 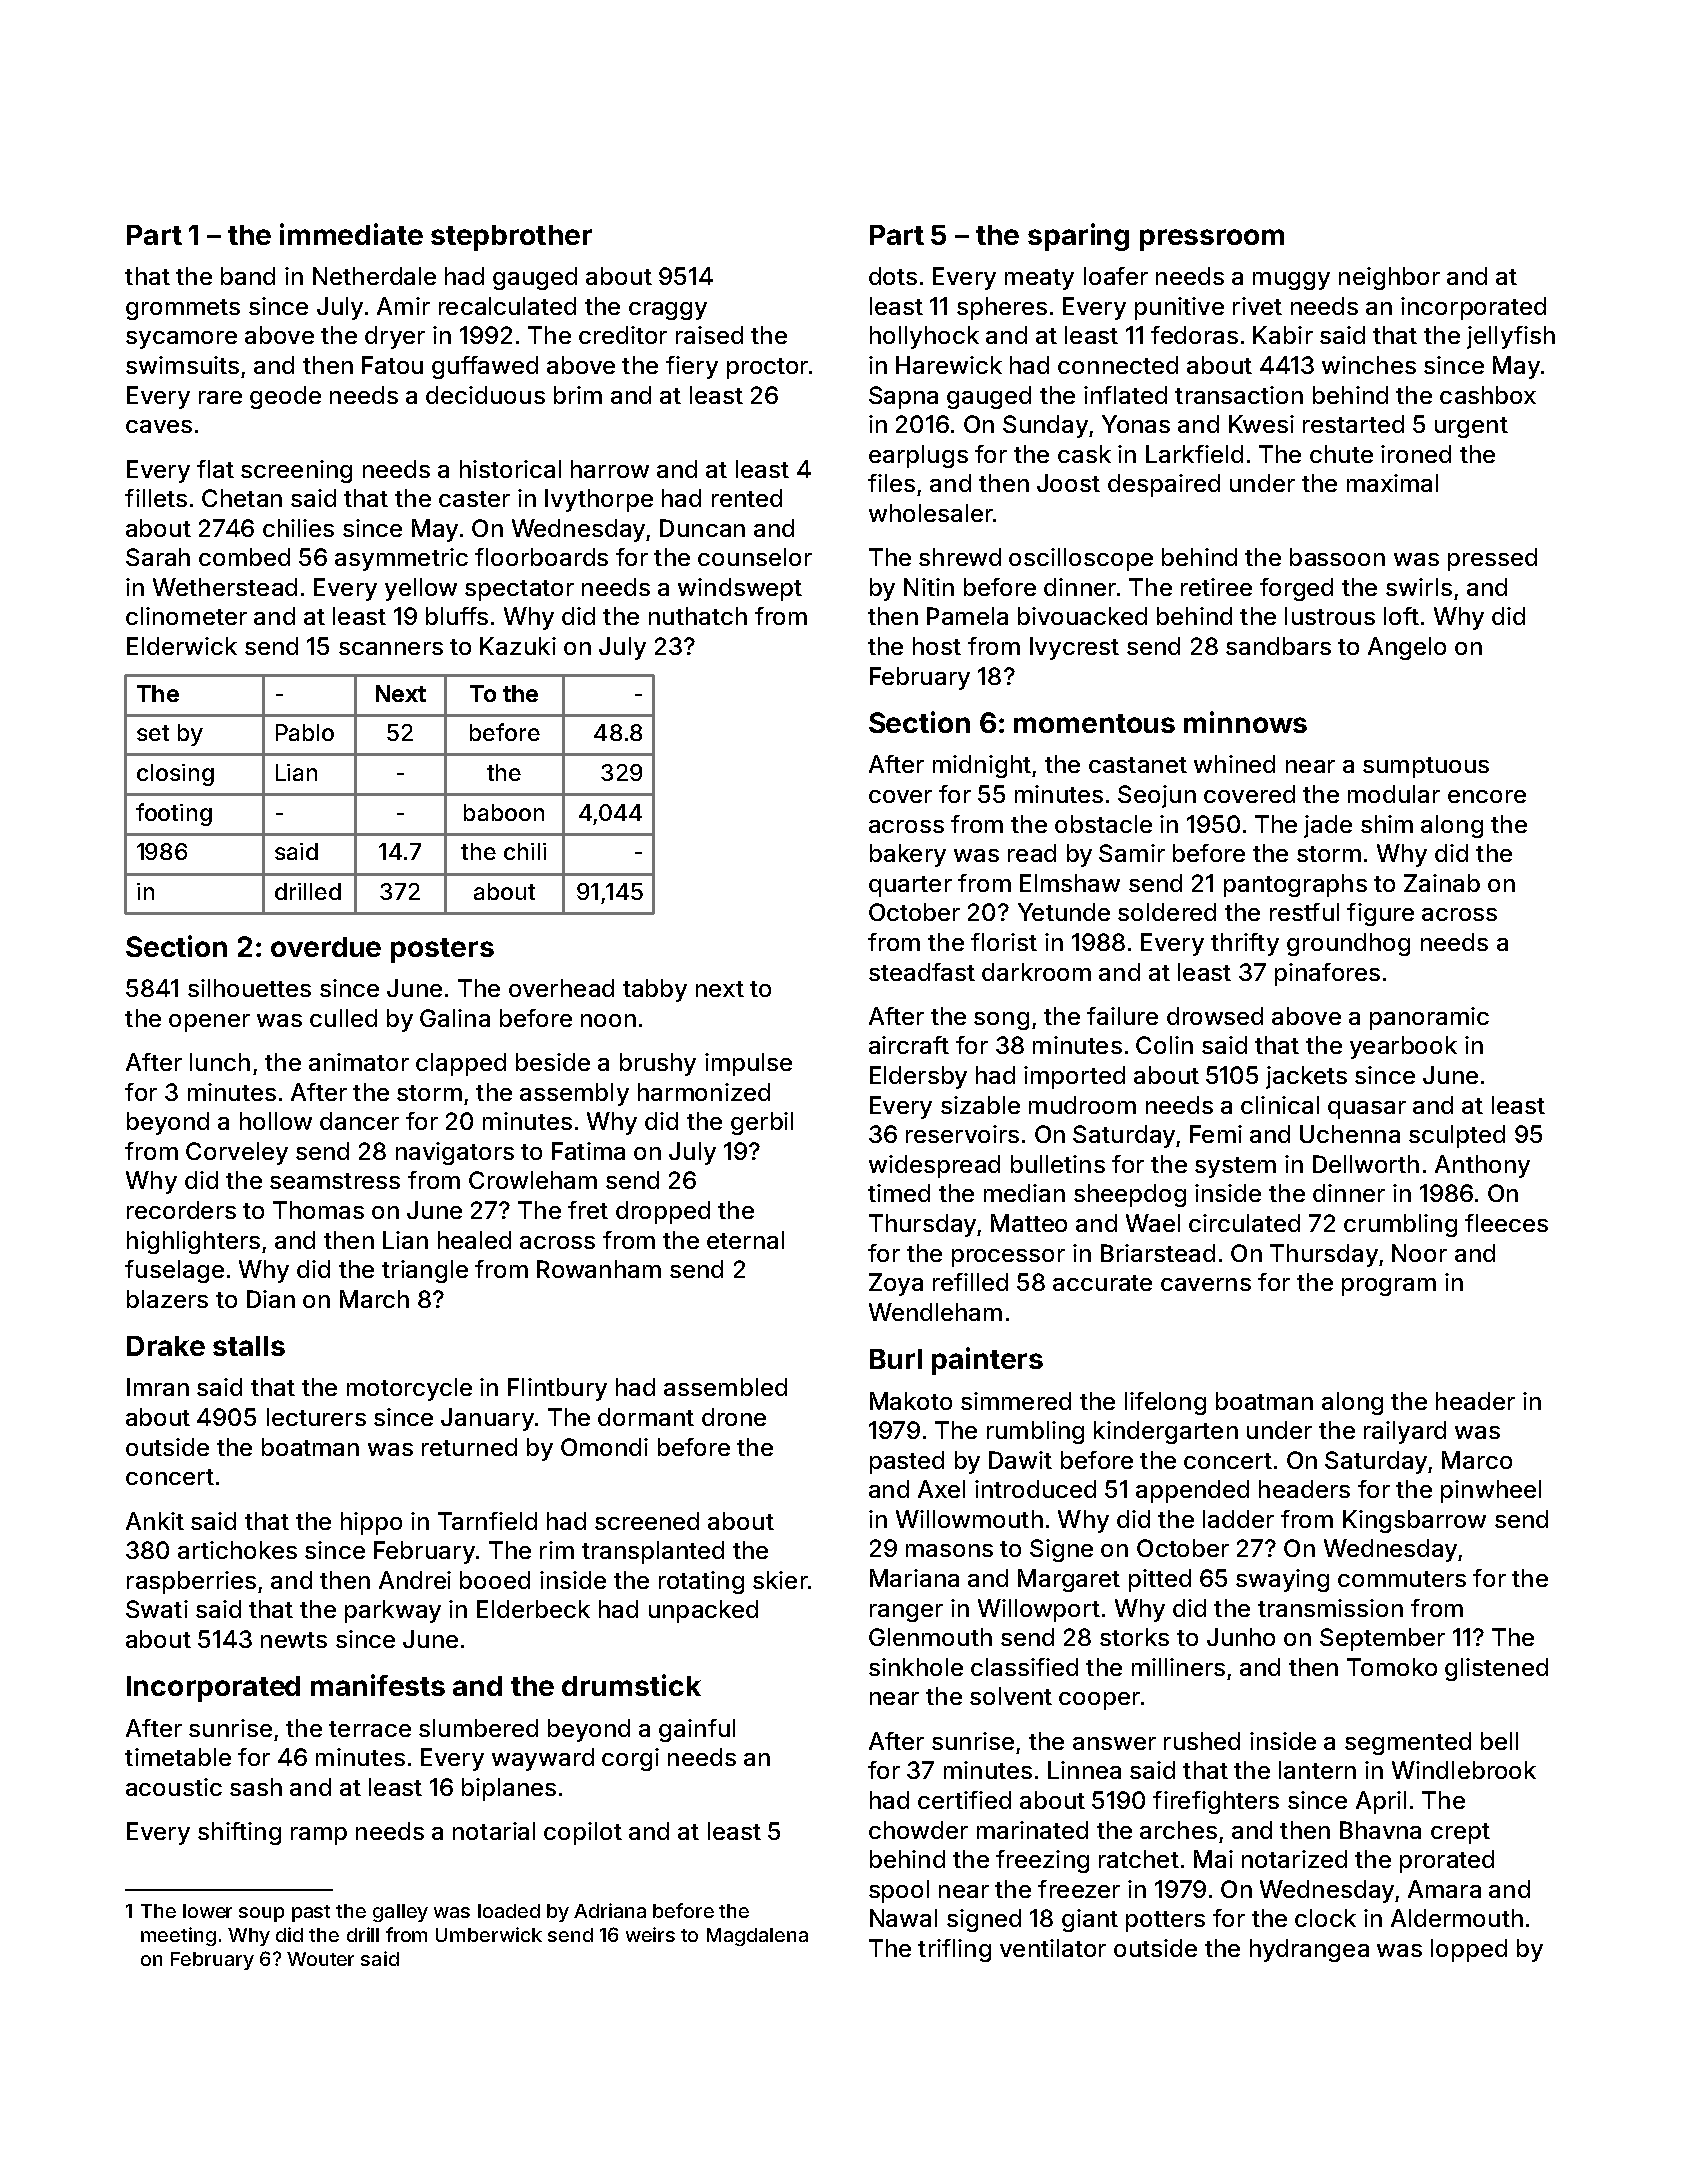 What do you see at coordinates (918, 456) in the page?
I see `earplugs` at bounding box center [918, 456].
